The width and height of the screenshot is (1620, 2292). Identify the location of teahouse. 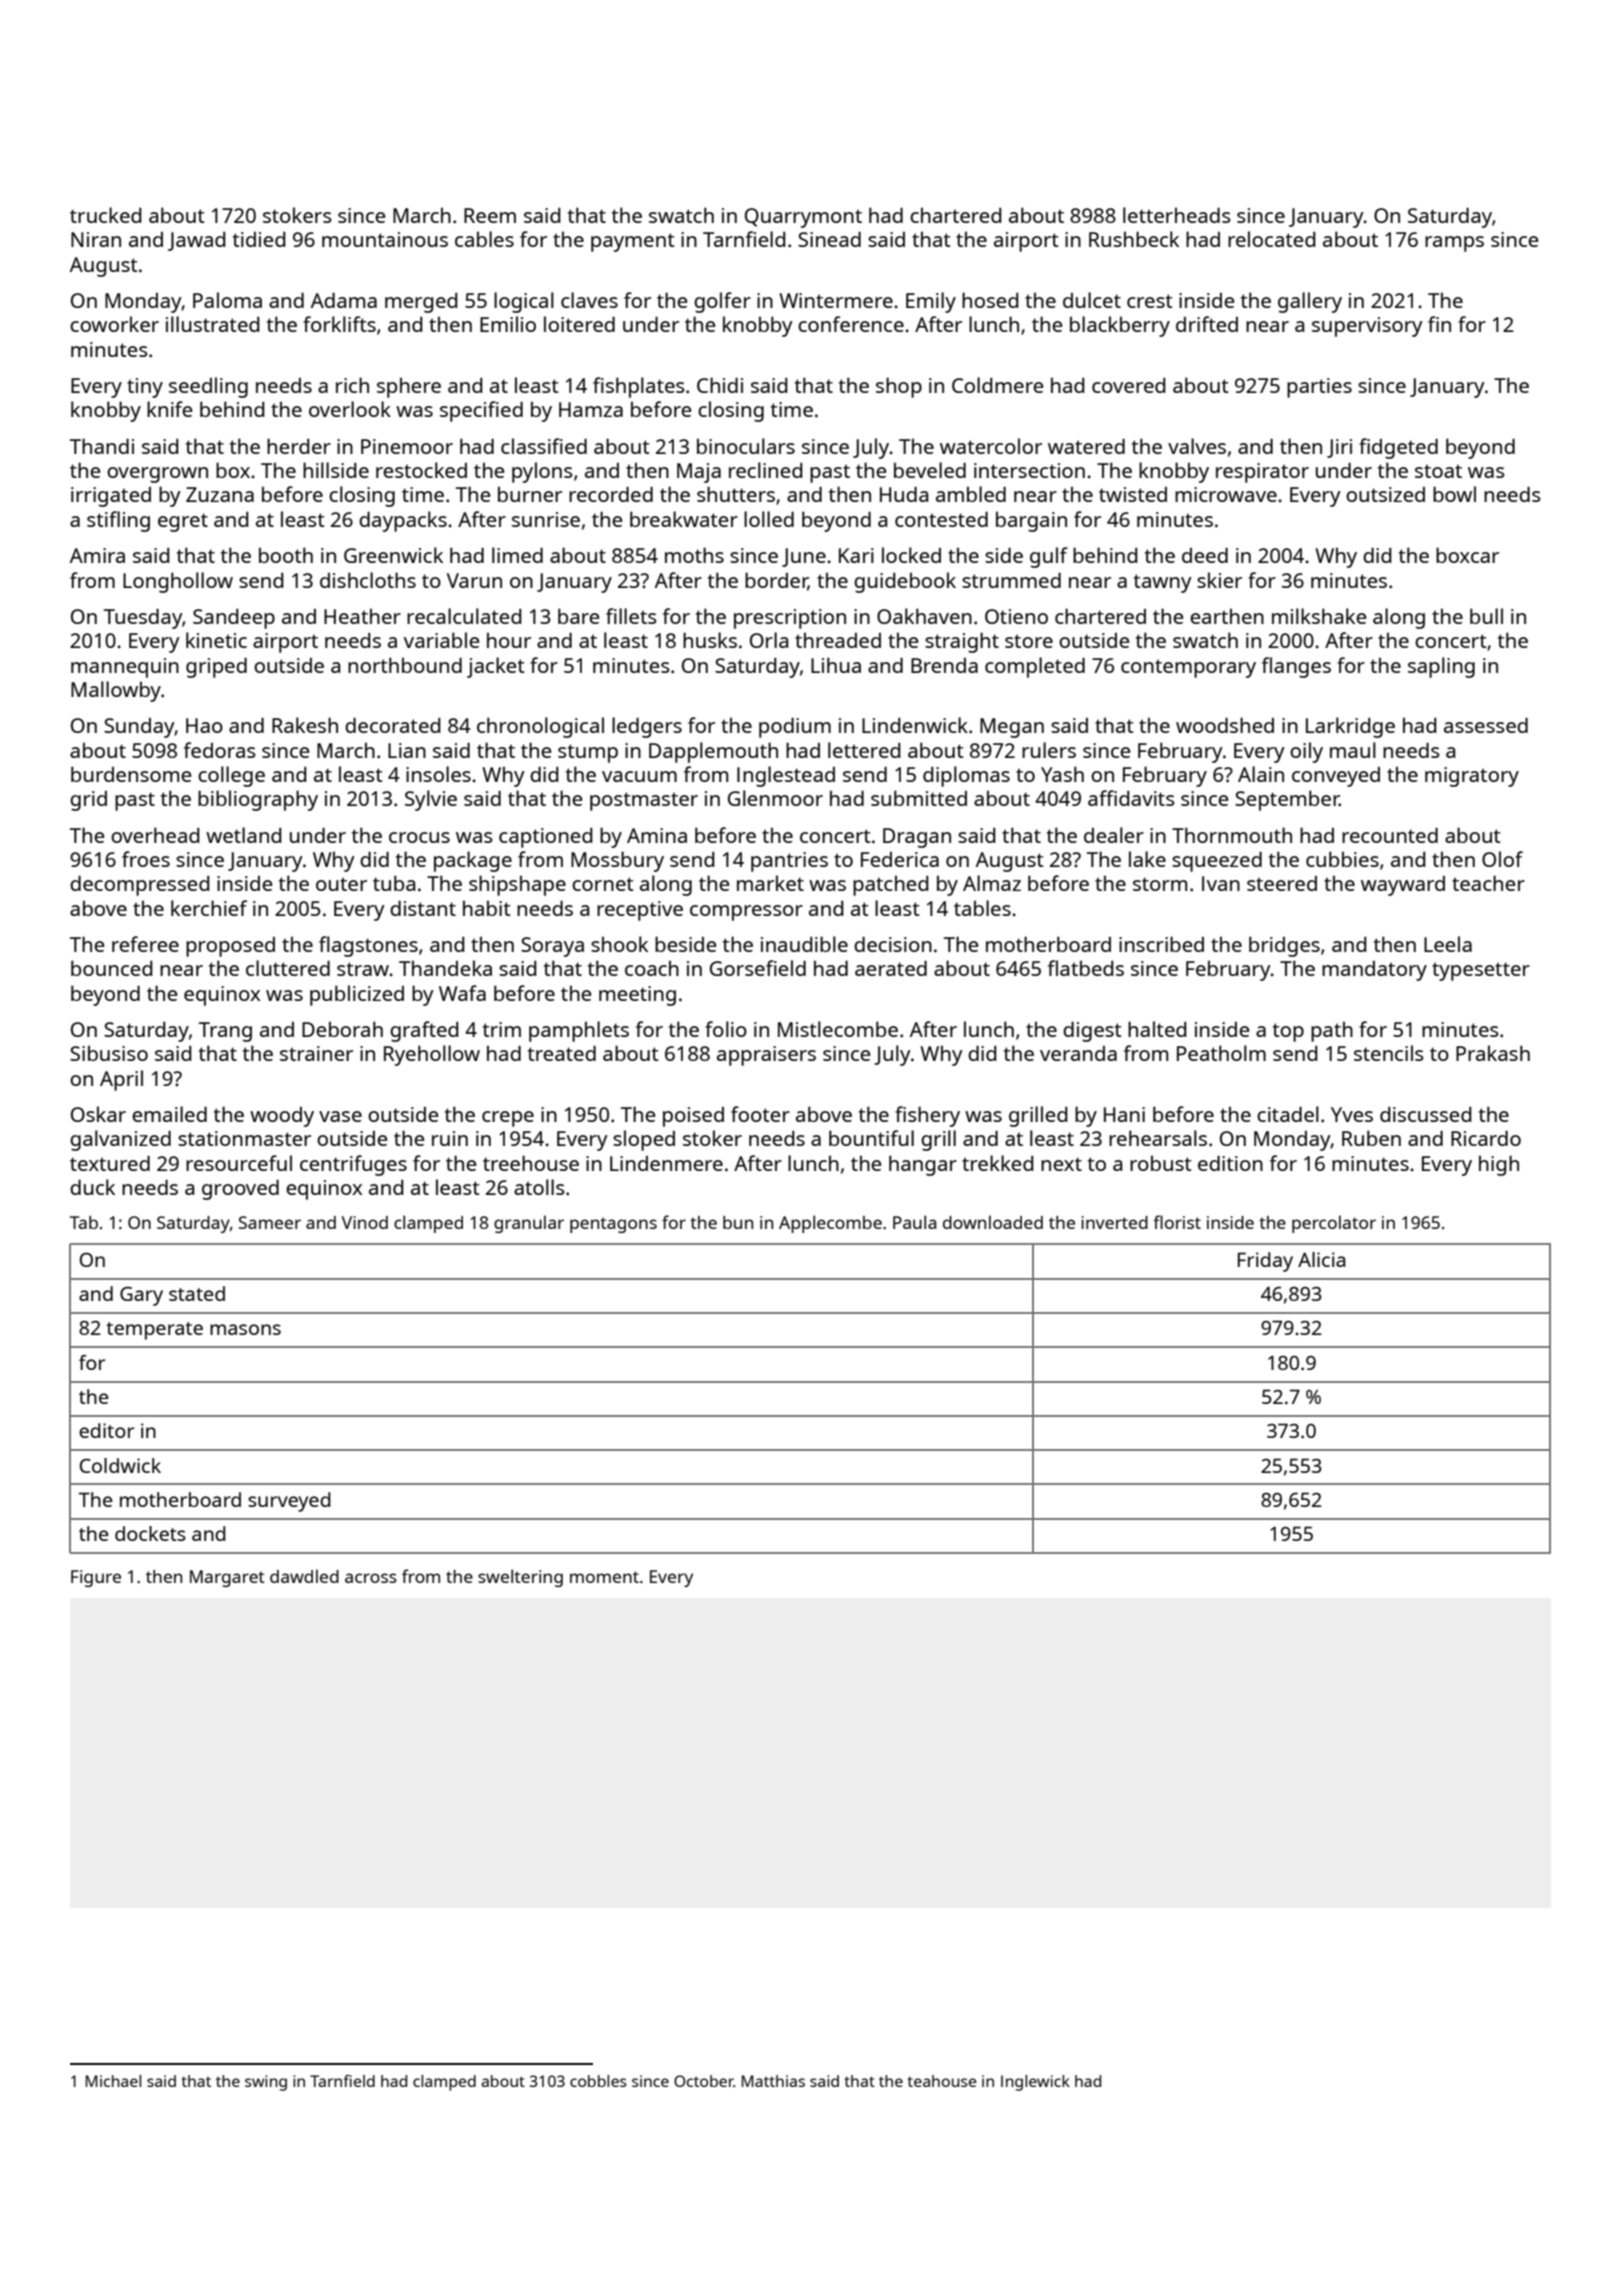
(942, 2081).
